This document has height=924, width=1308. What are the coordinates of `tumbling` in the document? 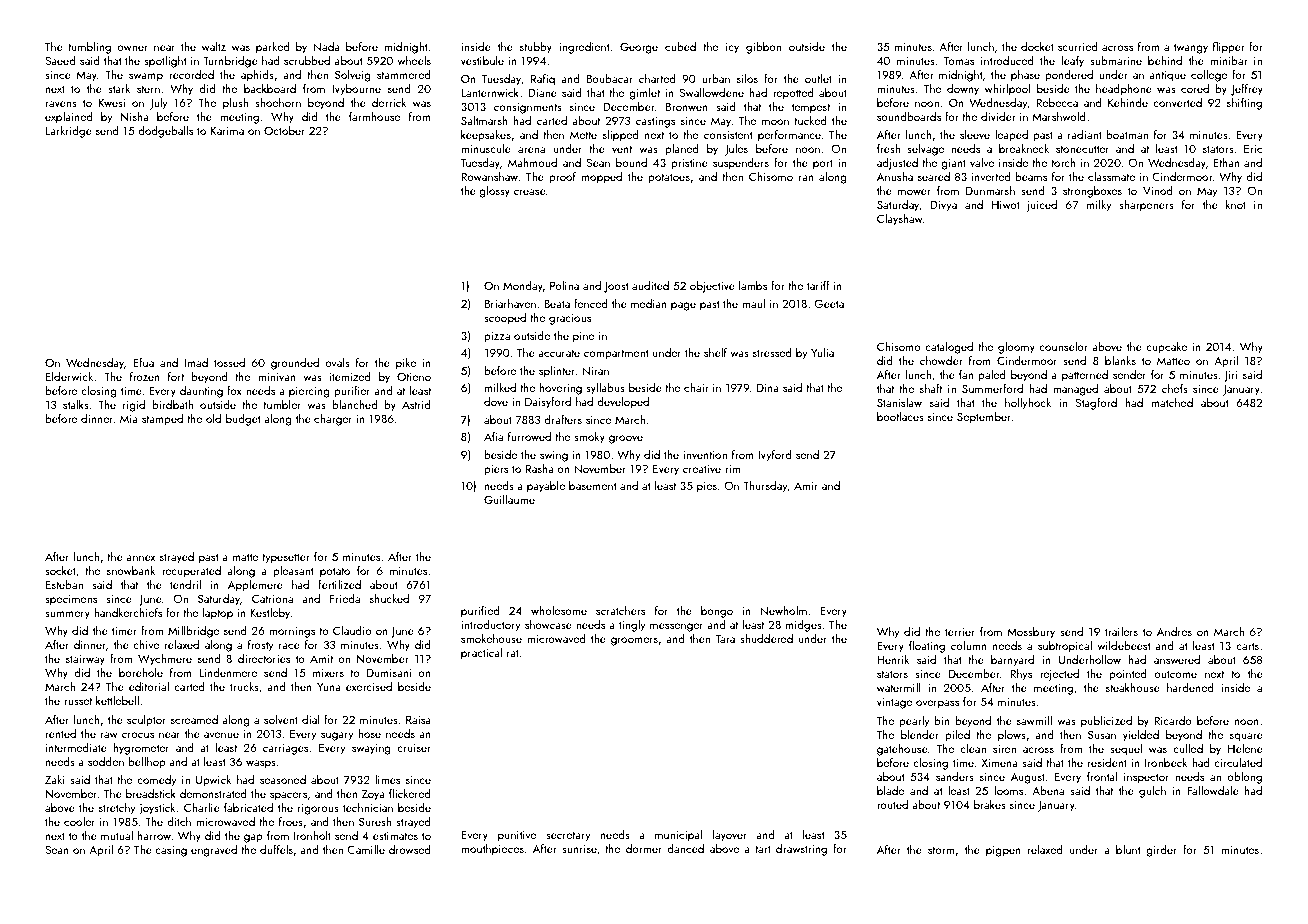 It's located at (89, 48).
